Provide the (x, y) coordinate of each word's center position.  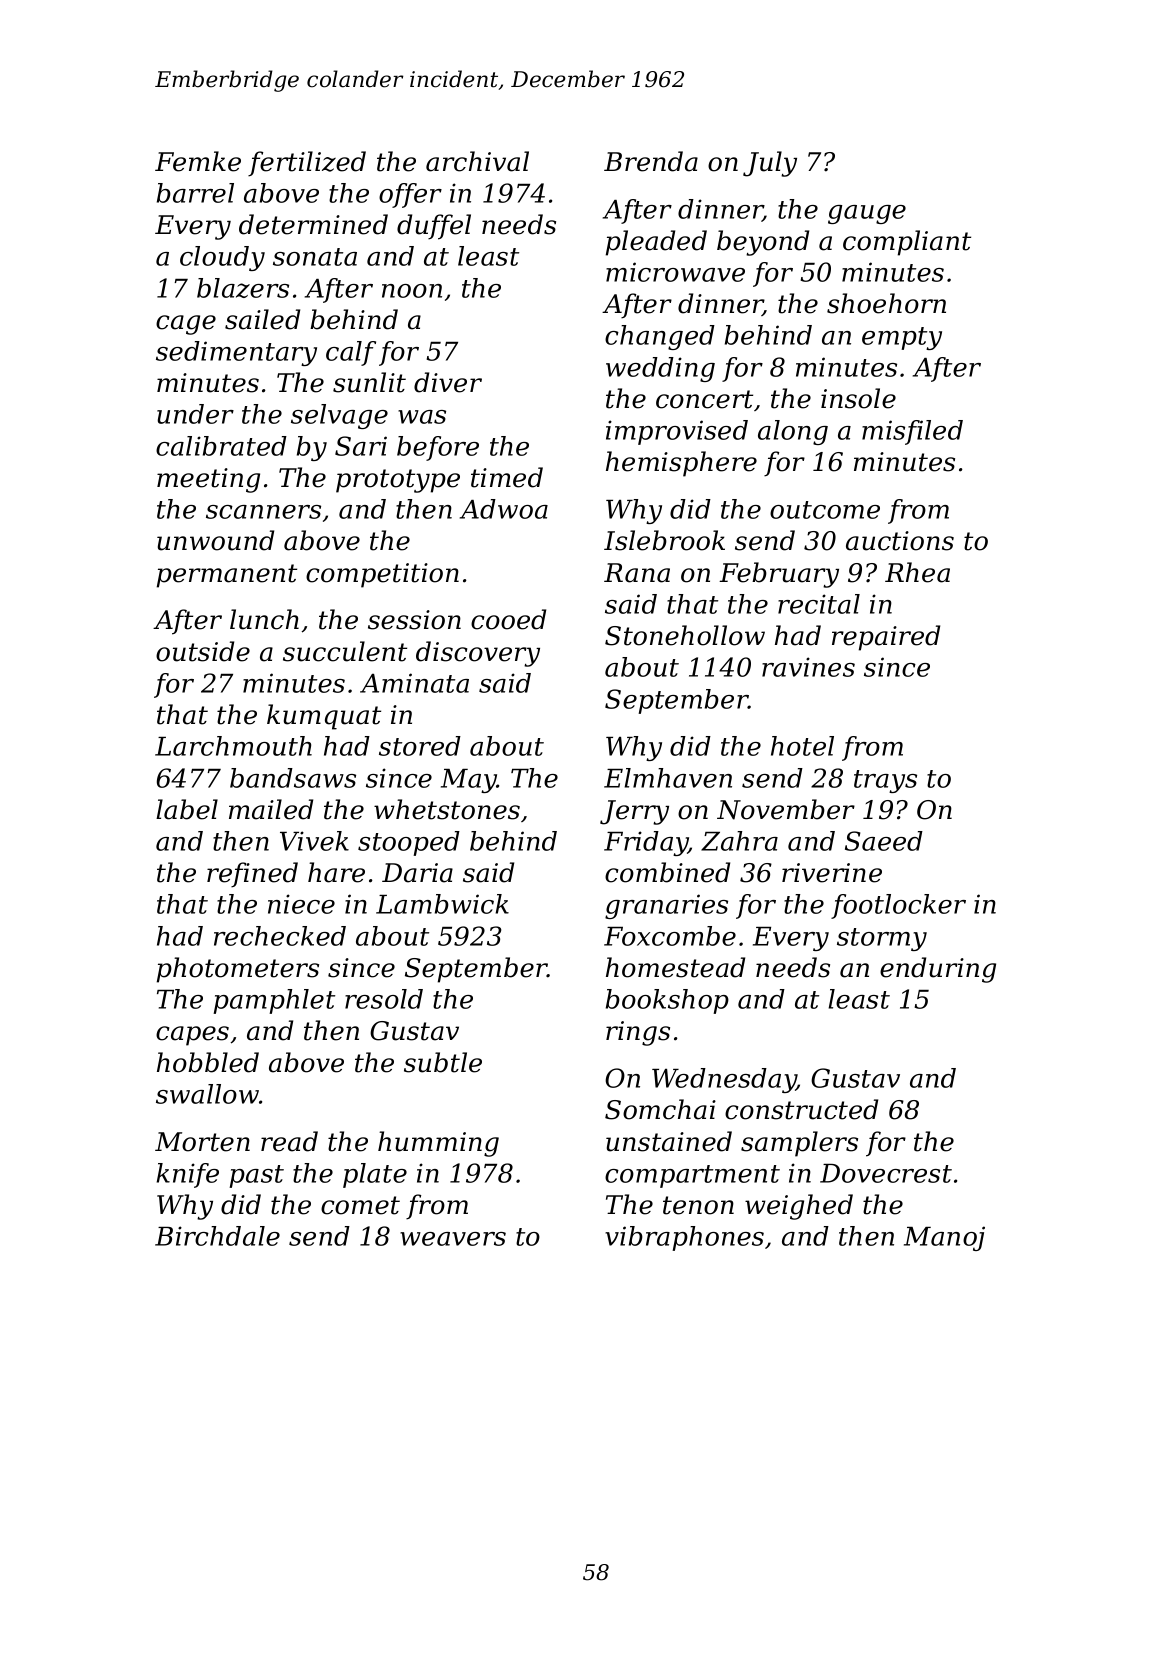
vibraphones (684, 1238)
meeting (208, 480)
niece (301, 904)
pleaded (656, 243)
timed (507, 477)
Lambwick (442, 904)
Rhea (917, 572)
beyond (763, 243)
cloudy (222, 258)
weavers (453, 1239)
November (786, 809)
